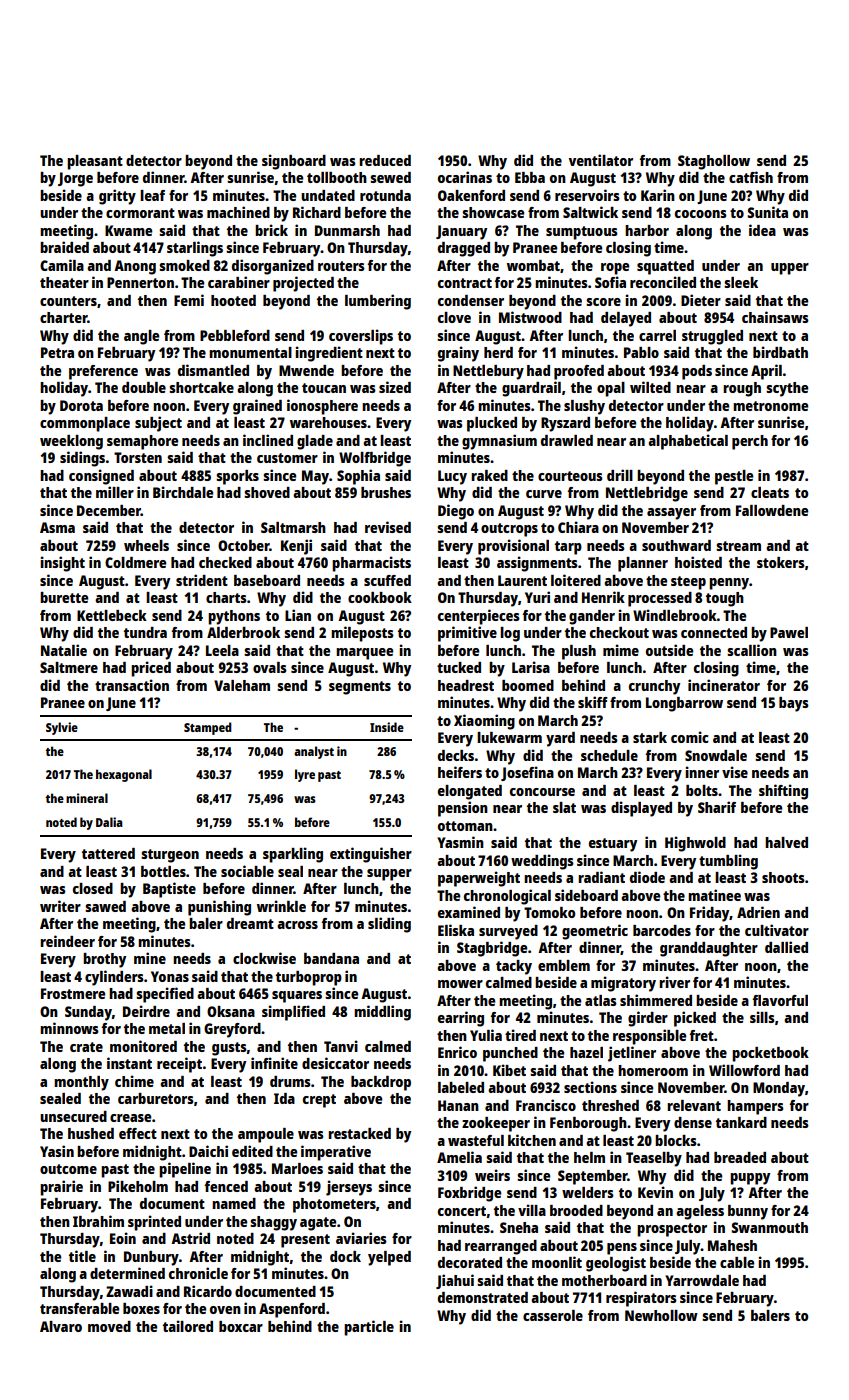 The height and width of the document is (1400, 849). I want to click on bolts, so click(702, 790).
